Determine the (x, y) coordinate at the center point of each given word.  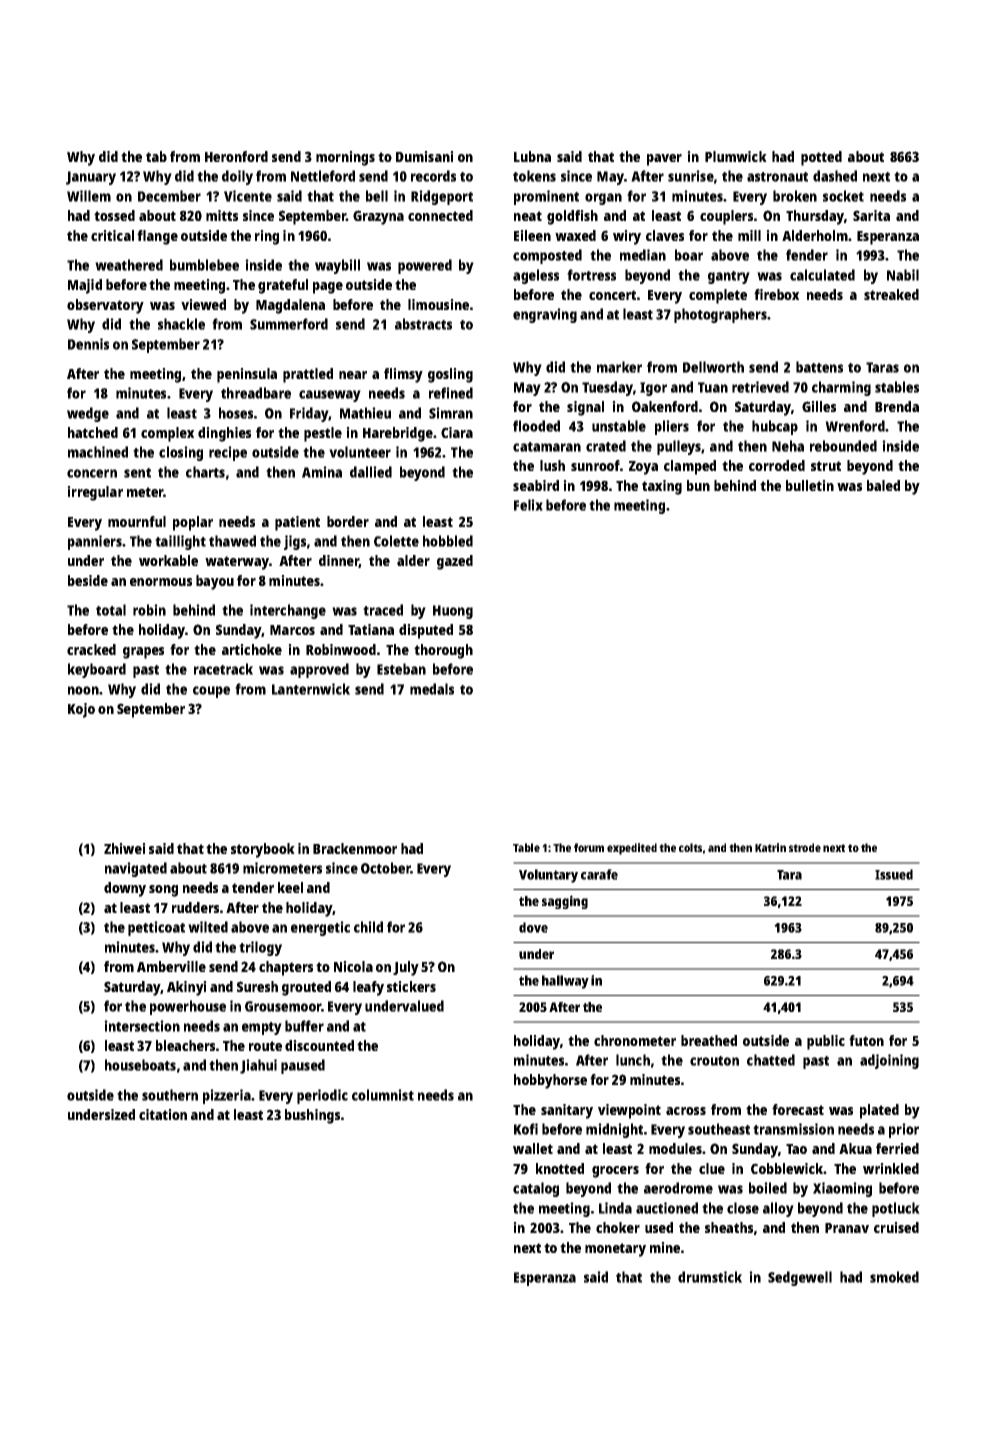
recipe (228, 453)
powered (425, 266)
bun (698, 485)
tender (253, 887)
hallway (565, 982)
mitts (222, 215)
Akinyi (187, 988)
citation (163, 1114)
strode (805, 847)
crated (606, 446)
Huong (453, 612)
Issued (894, 874)
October (386, 868)
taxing (662, 487)
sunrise (691, 176)
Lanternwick (311, 689)
